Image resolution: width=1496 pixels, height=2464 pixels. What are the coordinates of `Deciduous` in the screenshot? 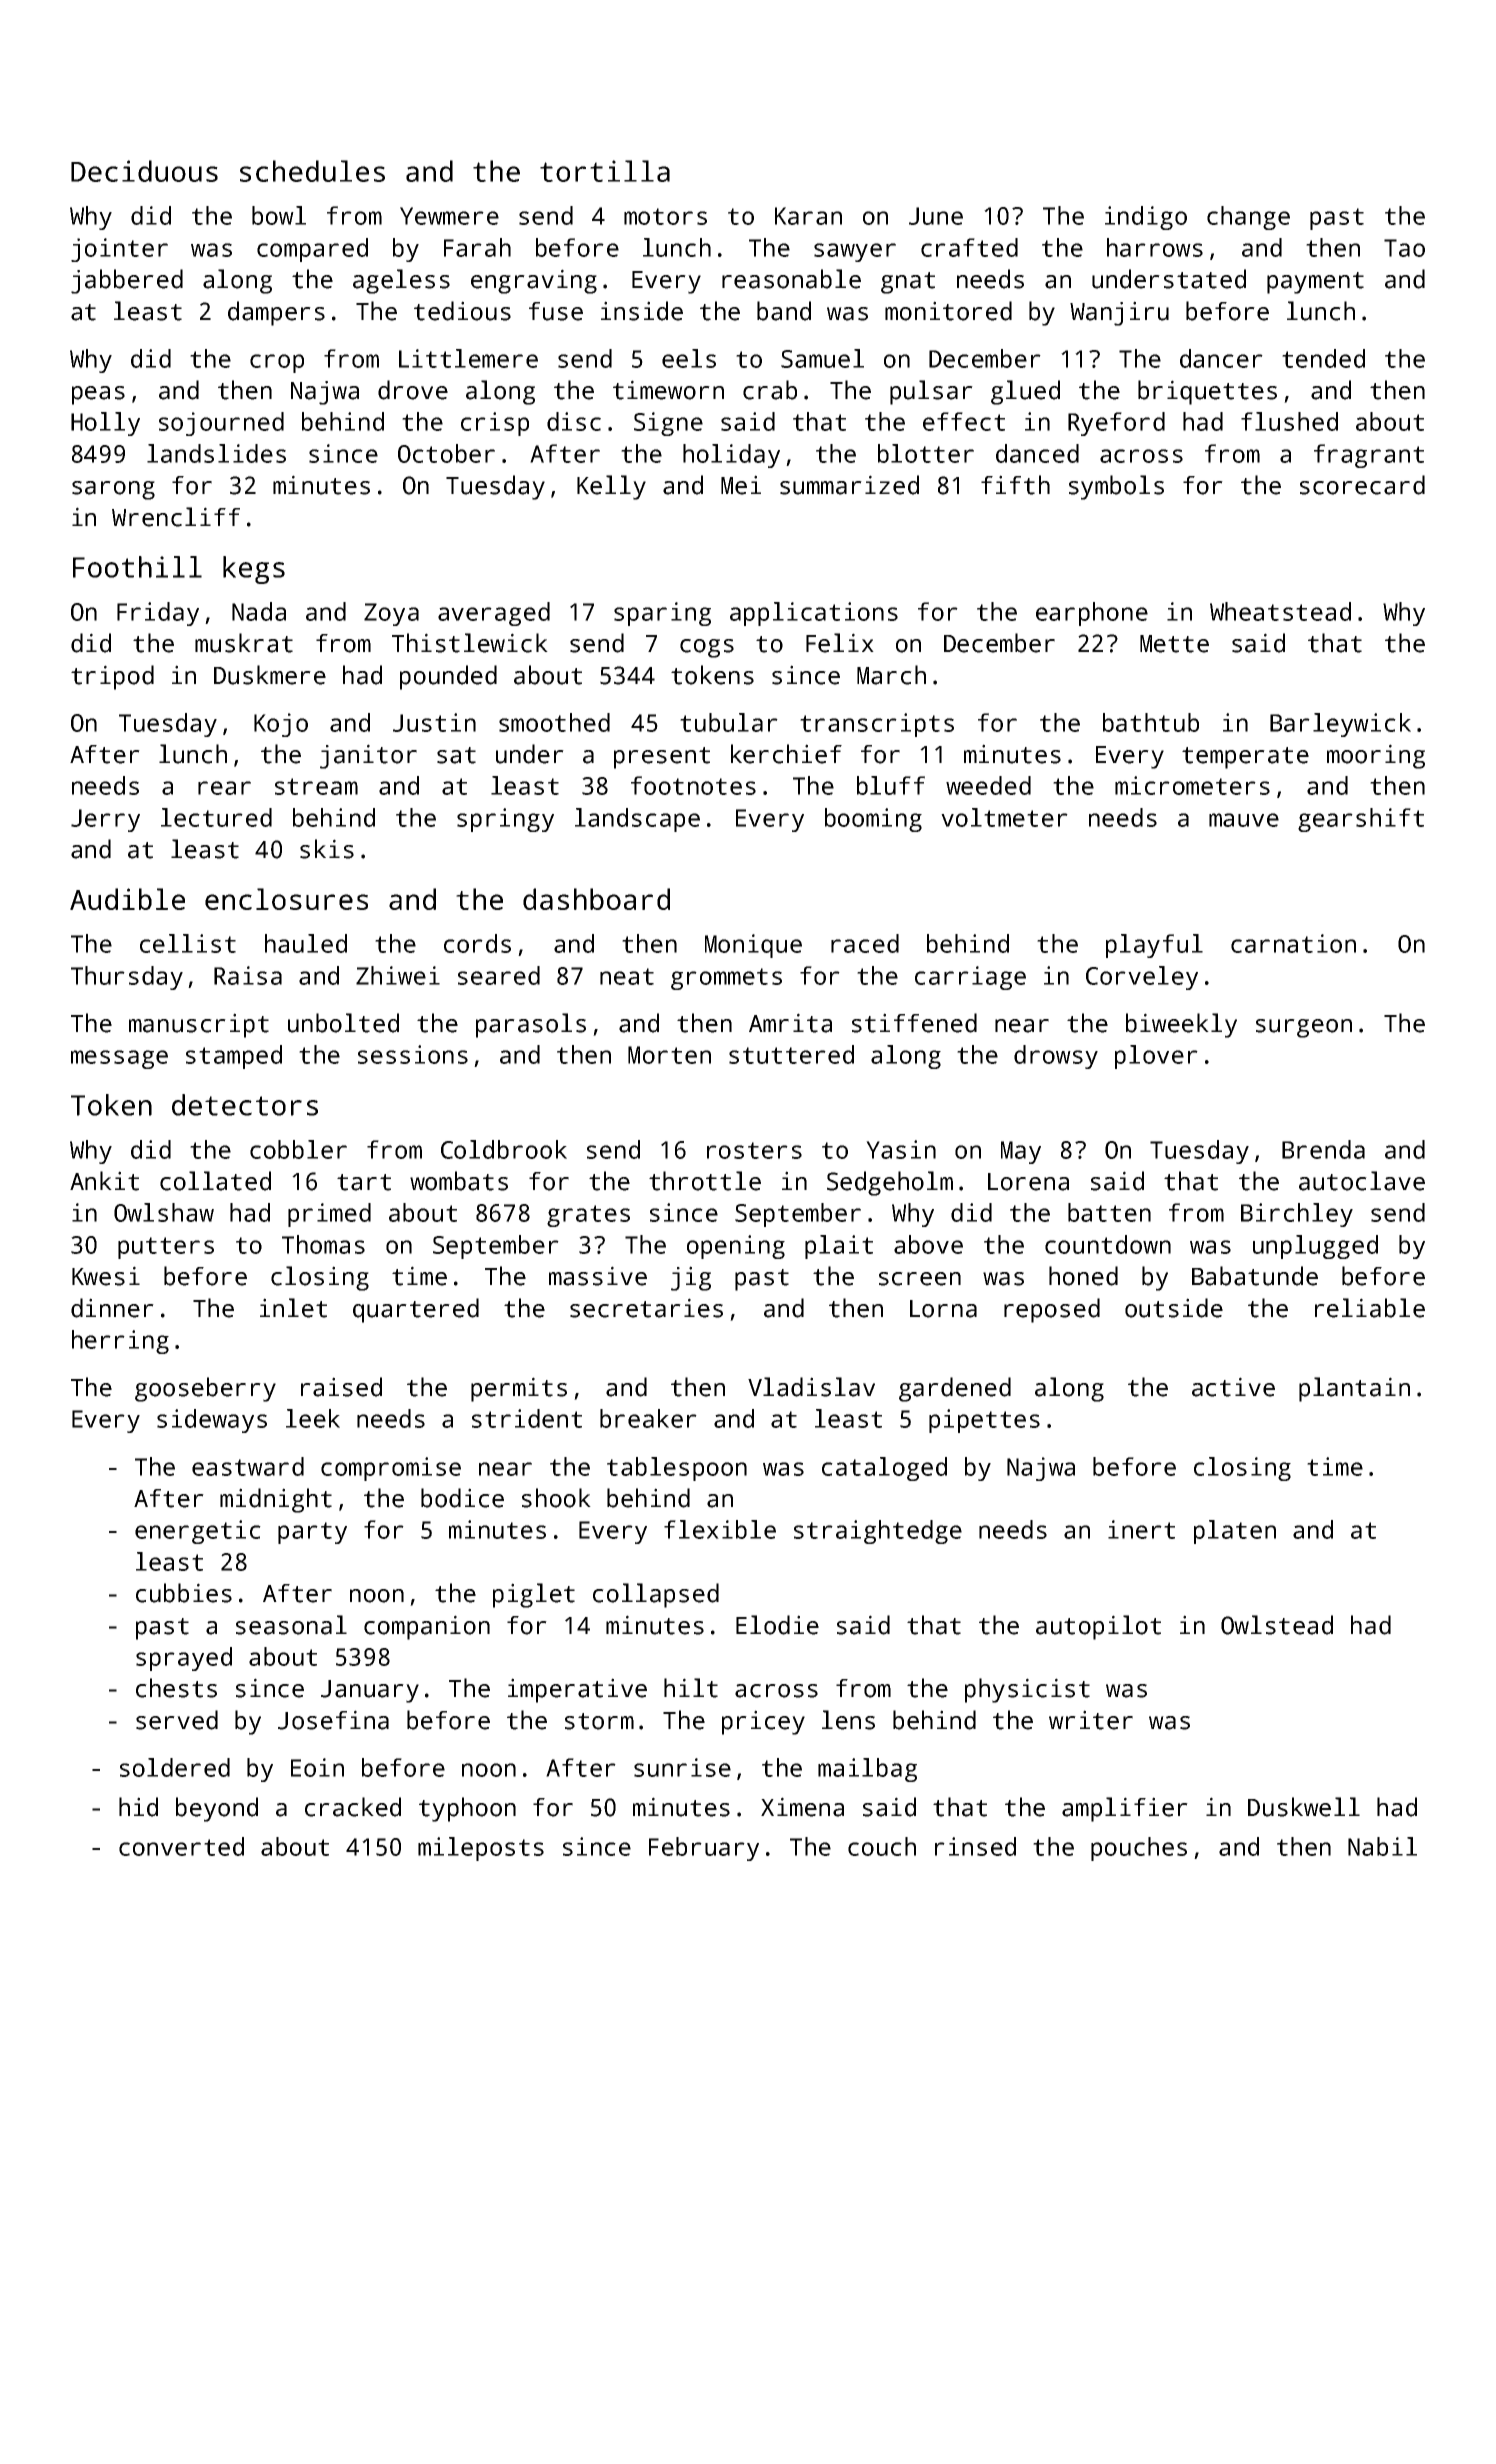 It's located at (144, 171).
